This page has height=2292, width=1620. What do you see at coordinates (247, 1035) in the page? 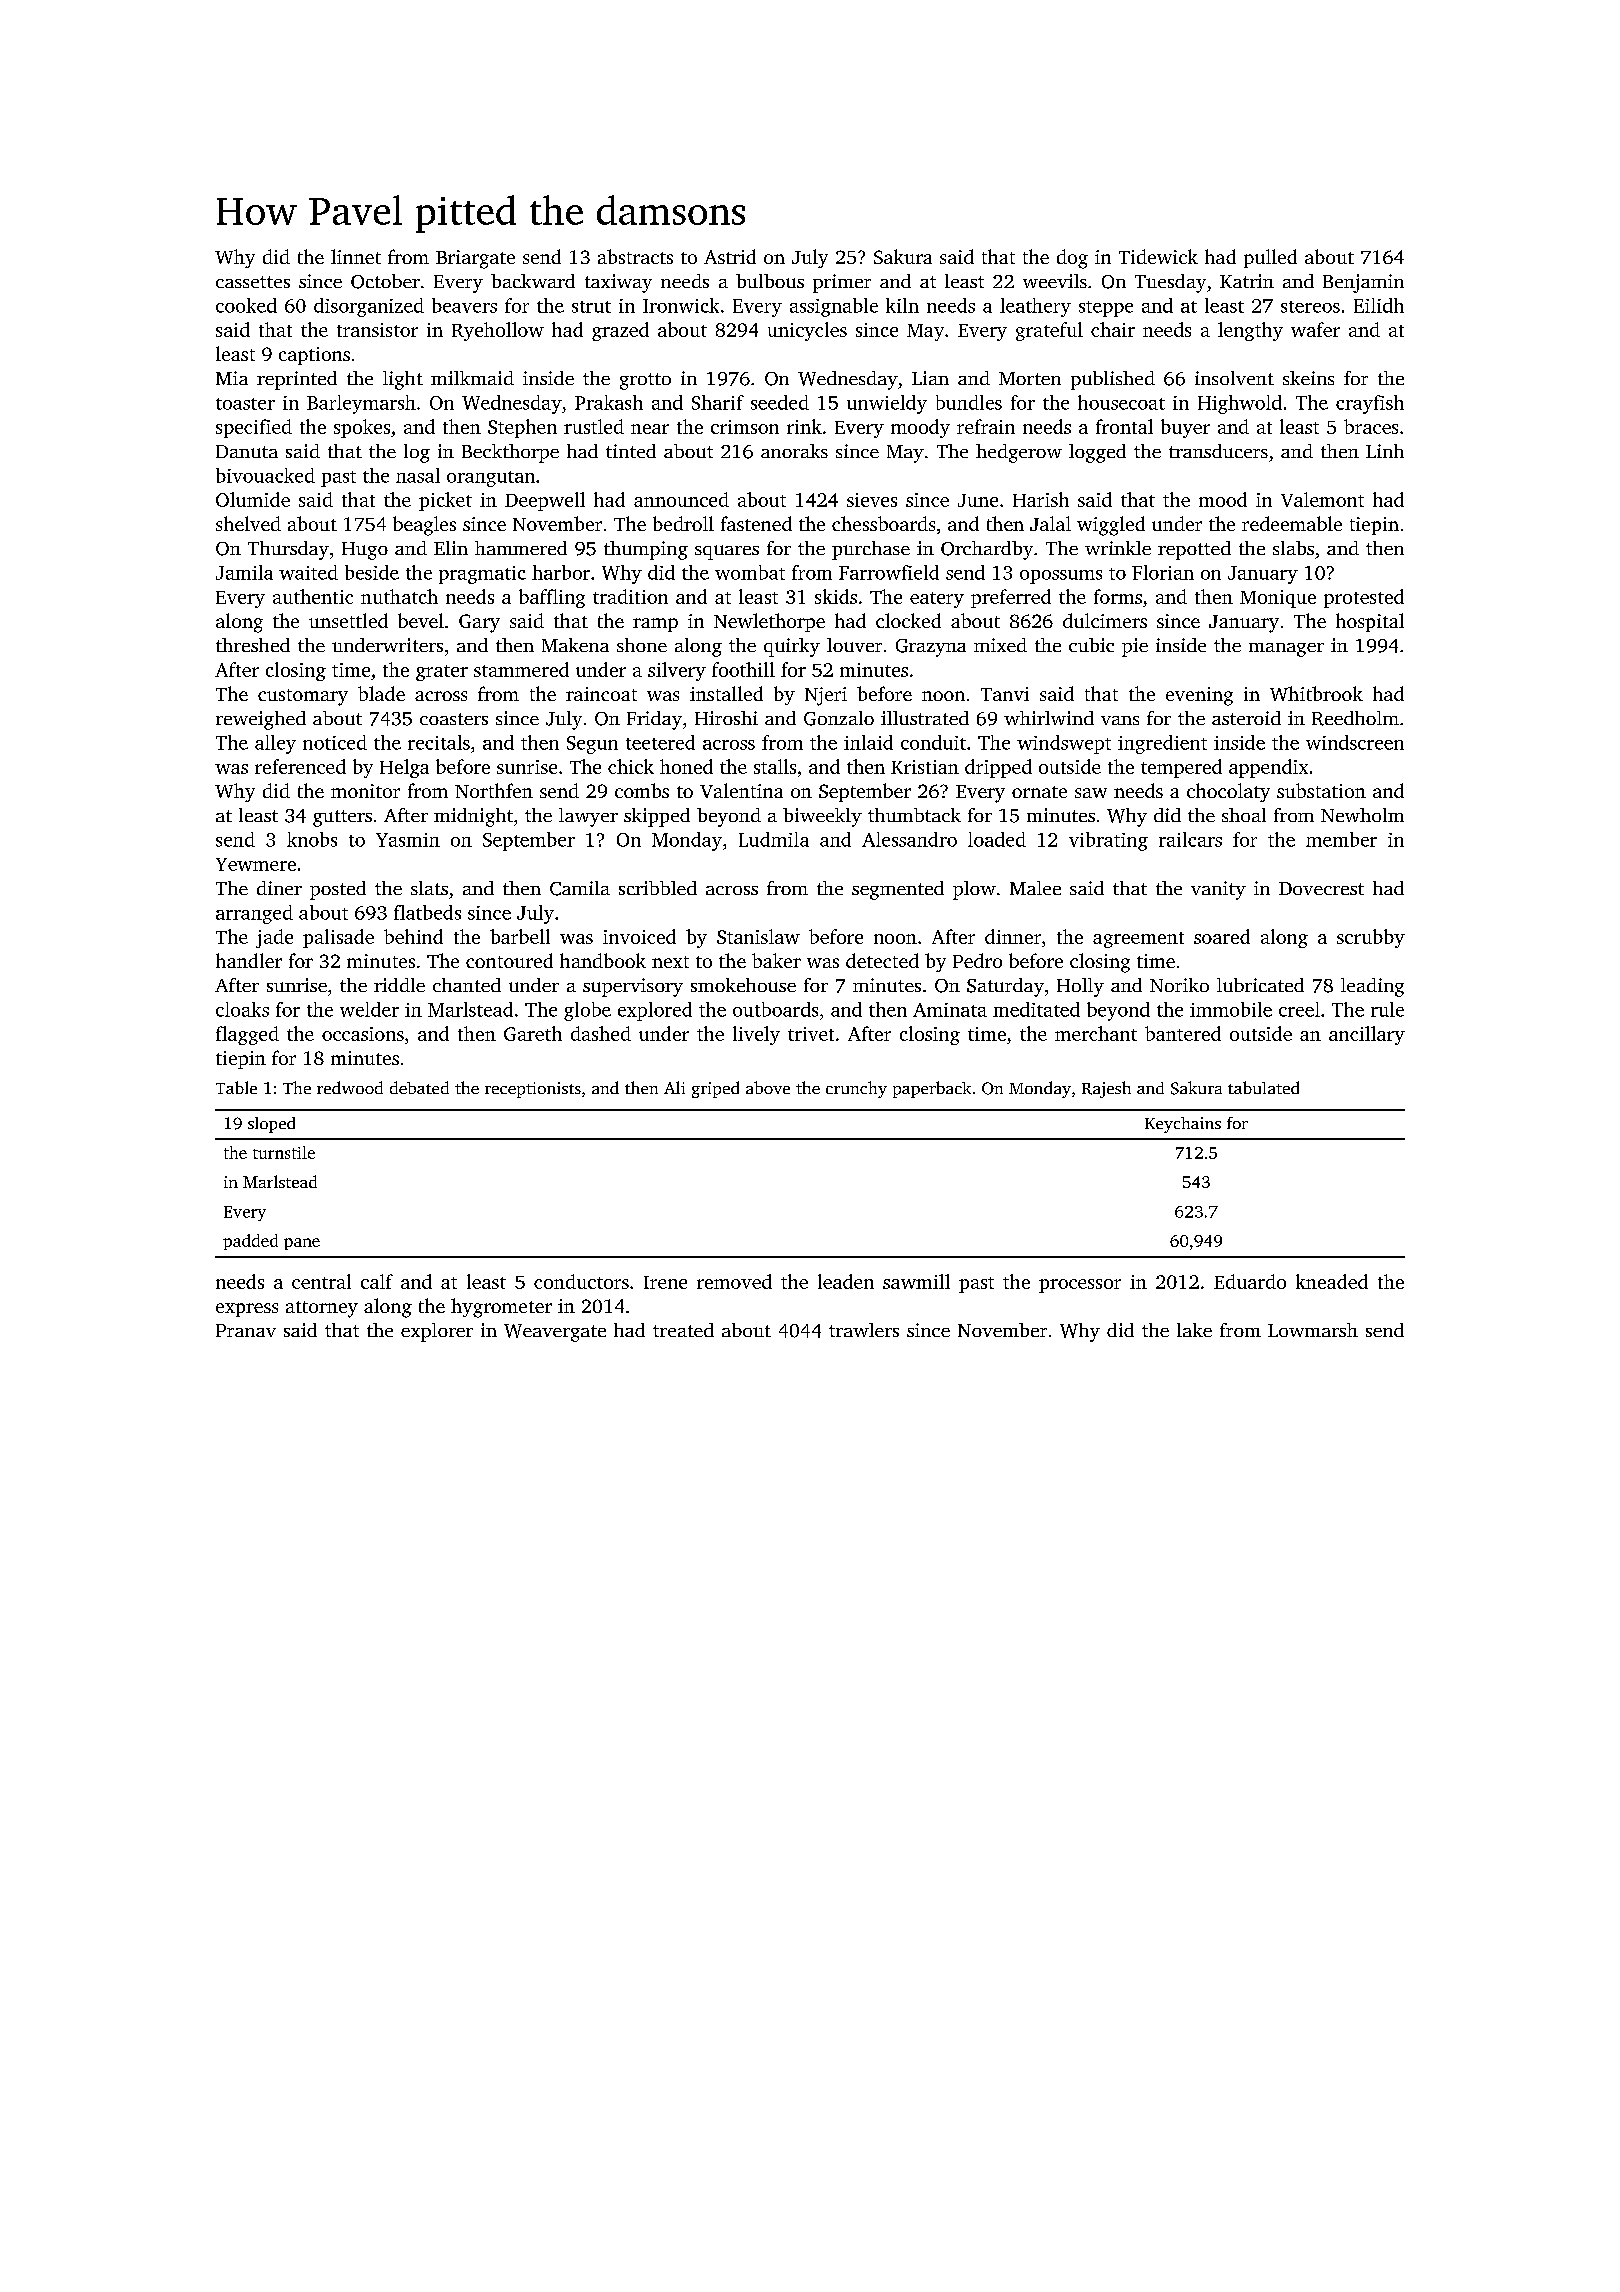
I see `flagged` at bounding box center [247, 1035].
